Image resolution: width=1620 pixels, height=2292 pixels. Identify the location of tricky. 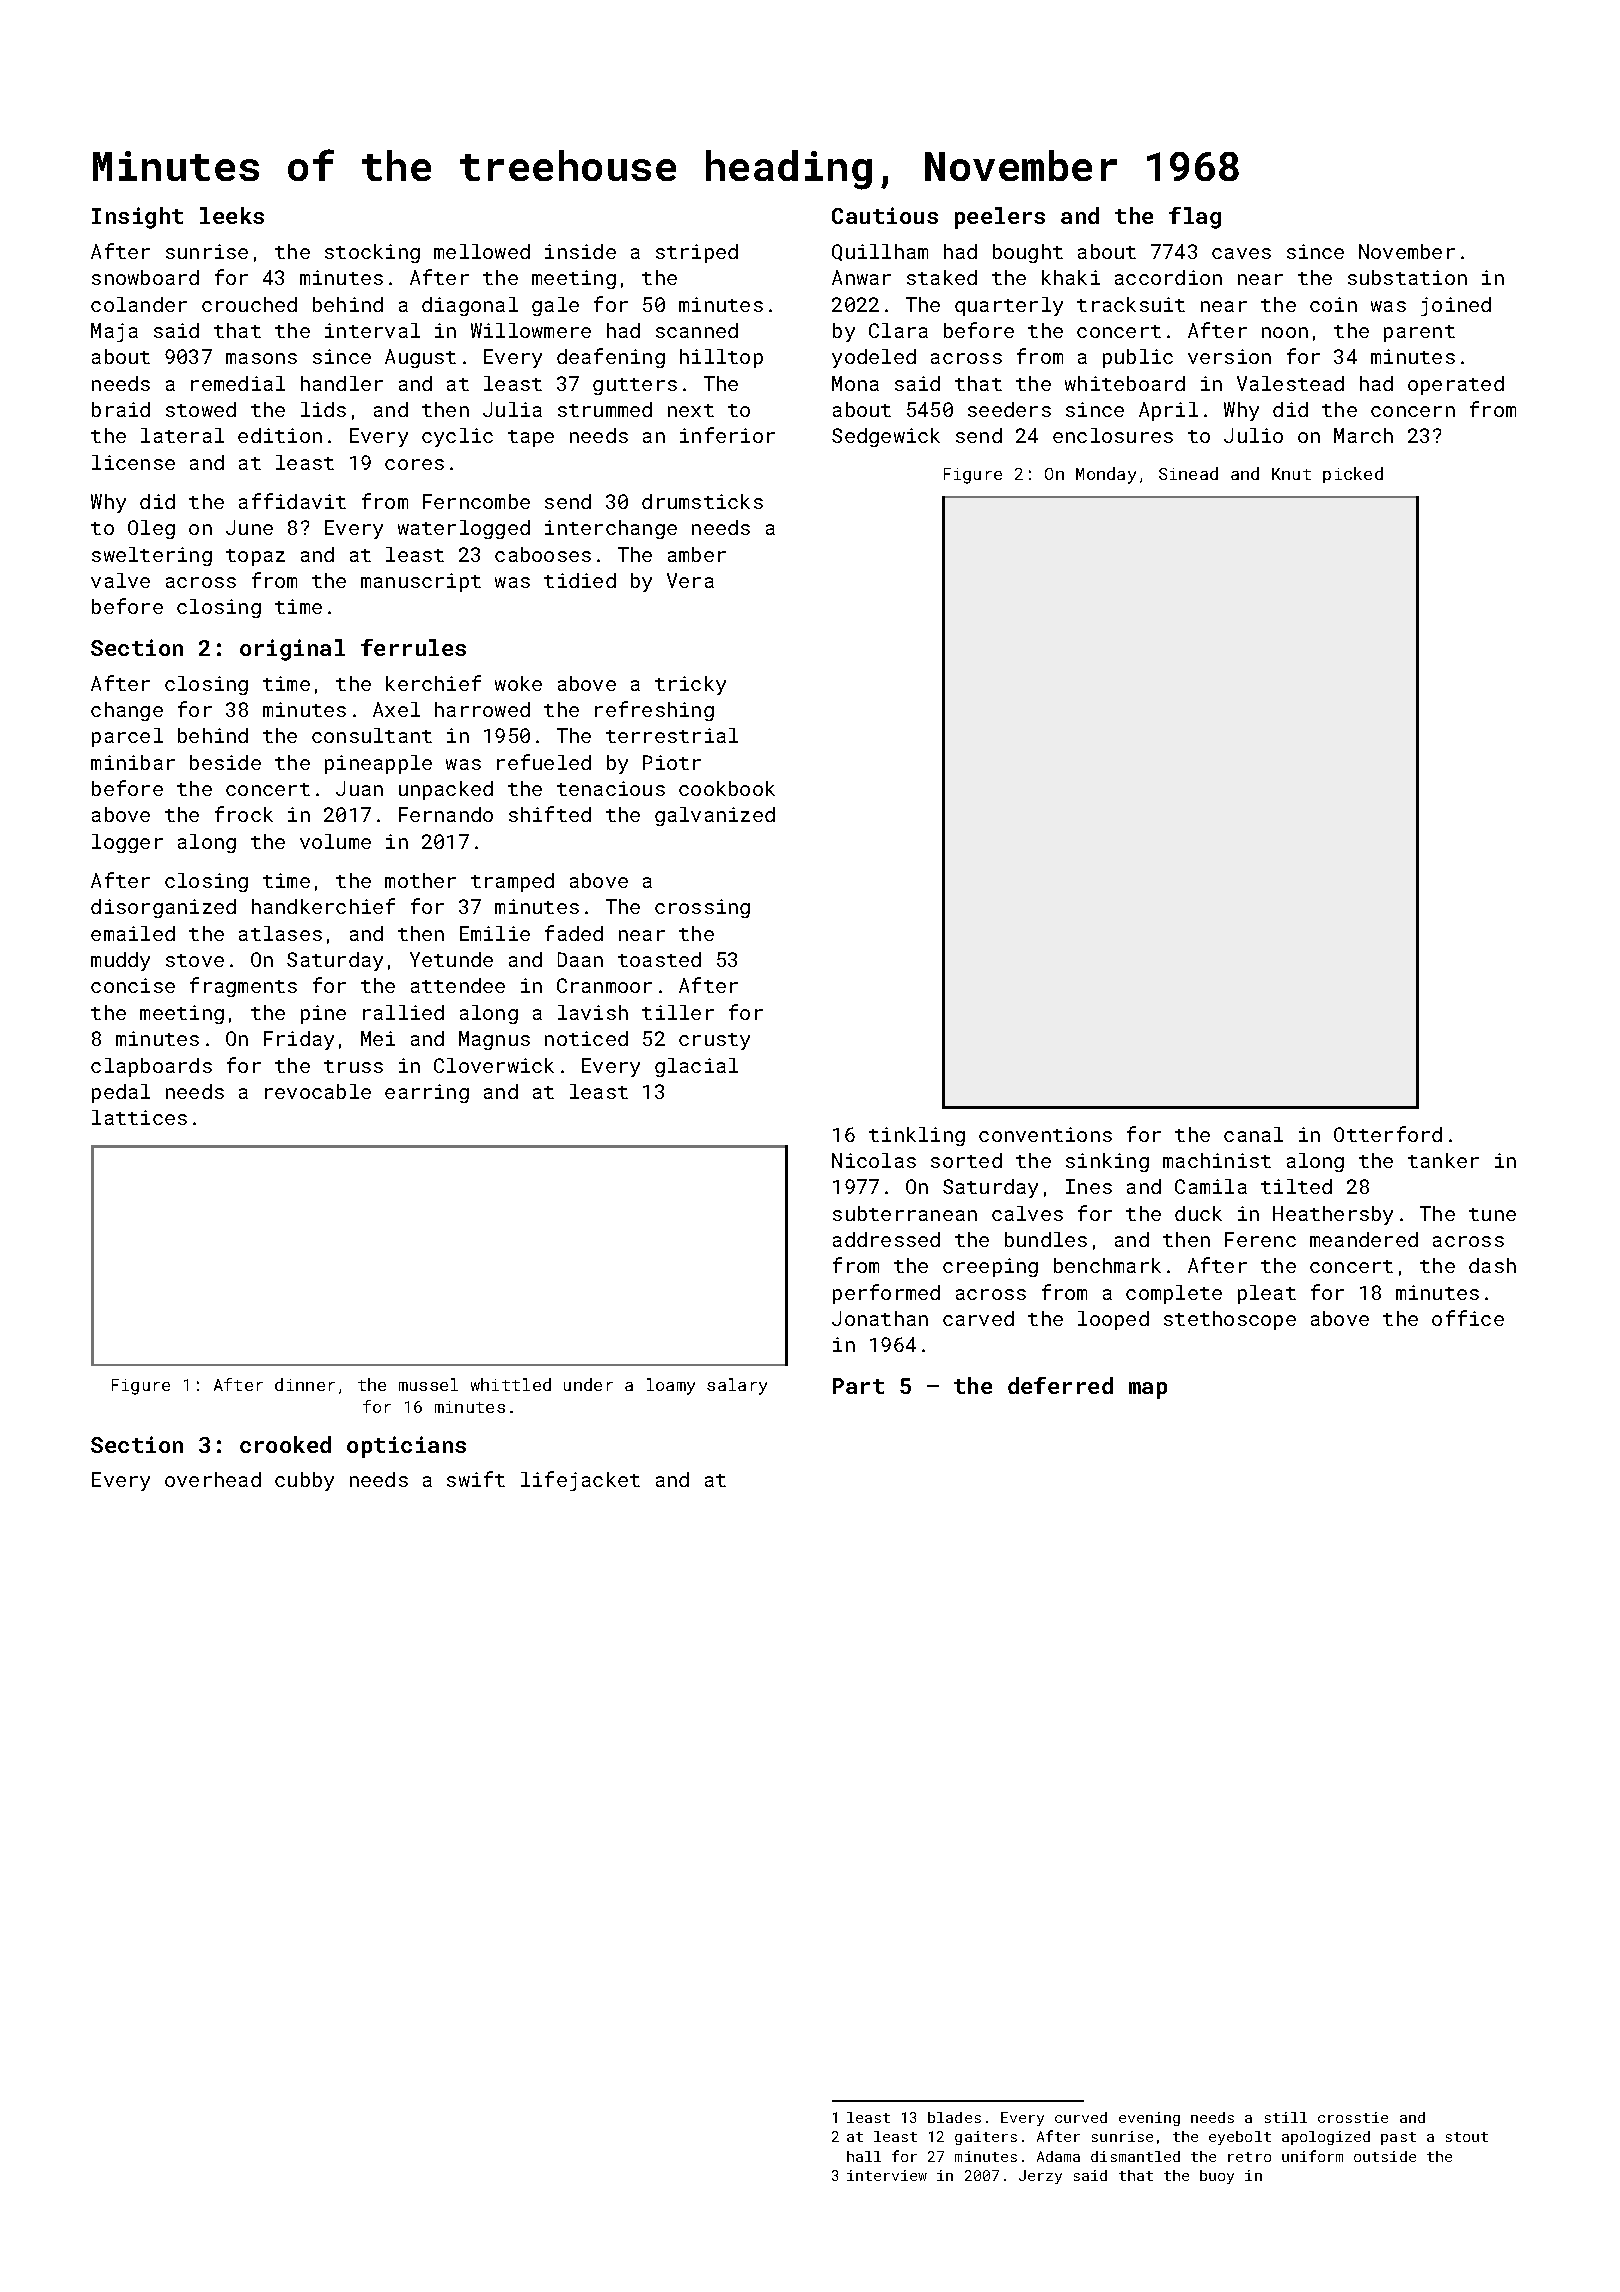
(690, 685).
